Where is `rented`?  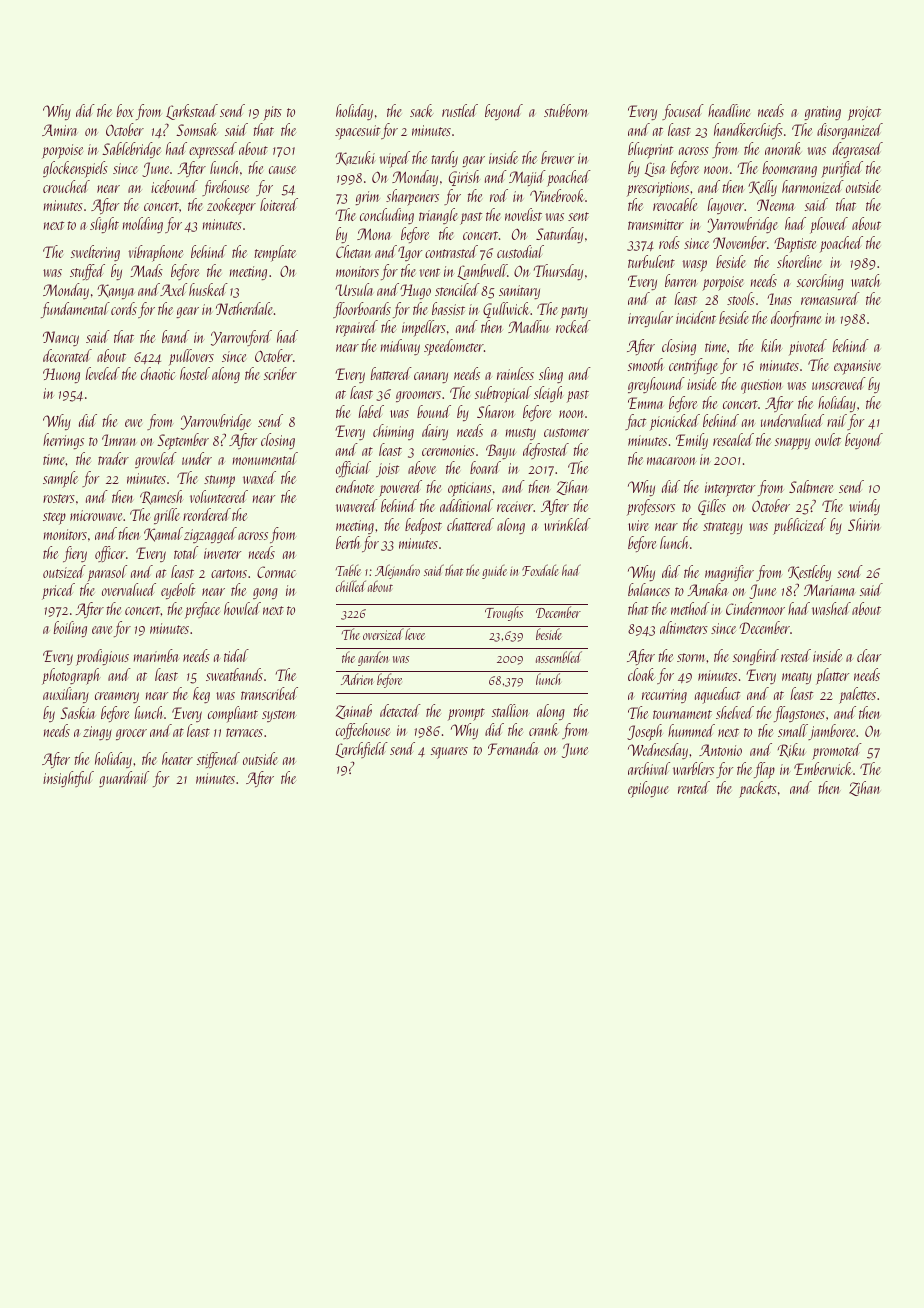
rented is located at coordinates (694, 787).
